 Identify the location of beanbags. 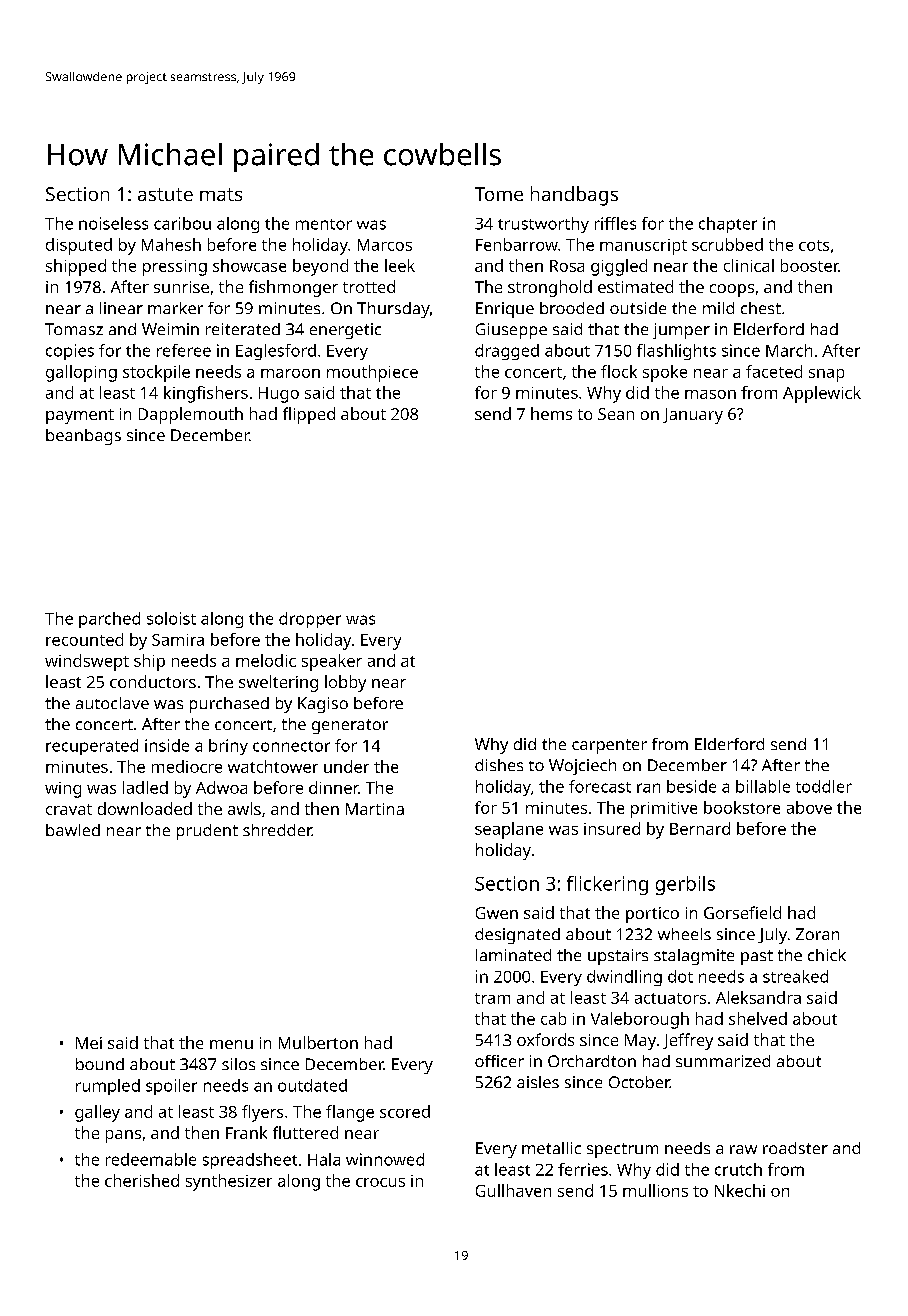
(83, 437).
